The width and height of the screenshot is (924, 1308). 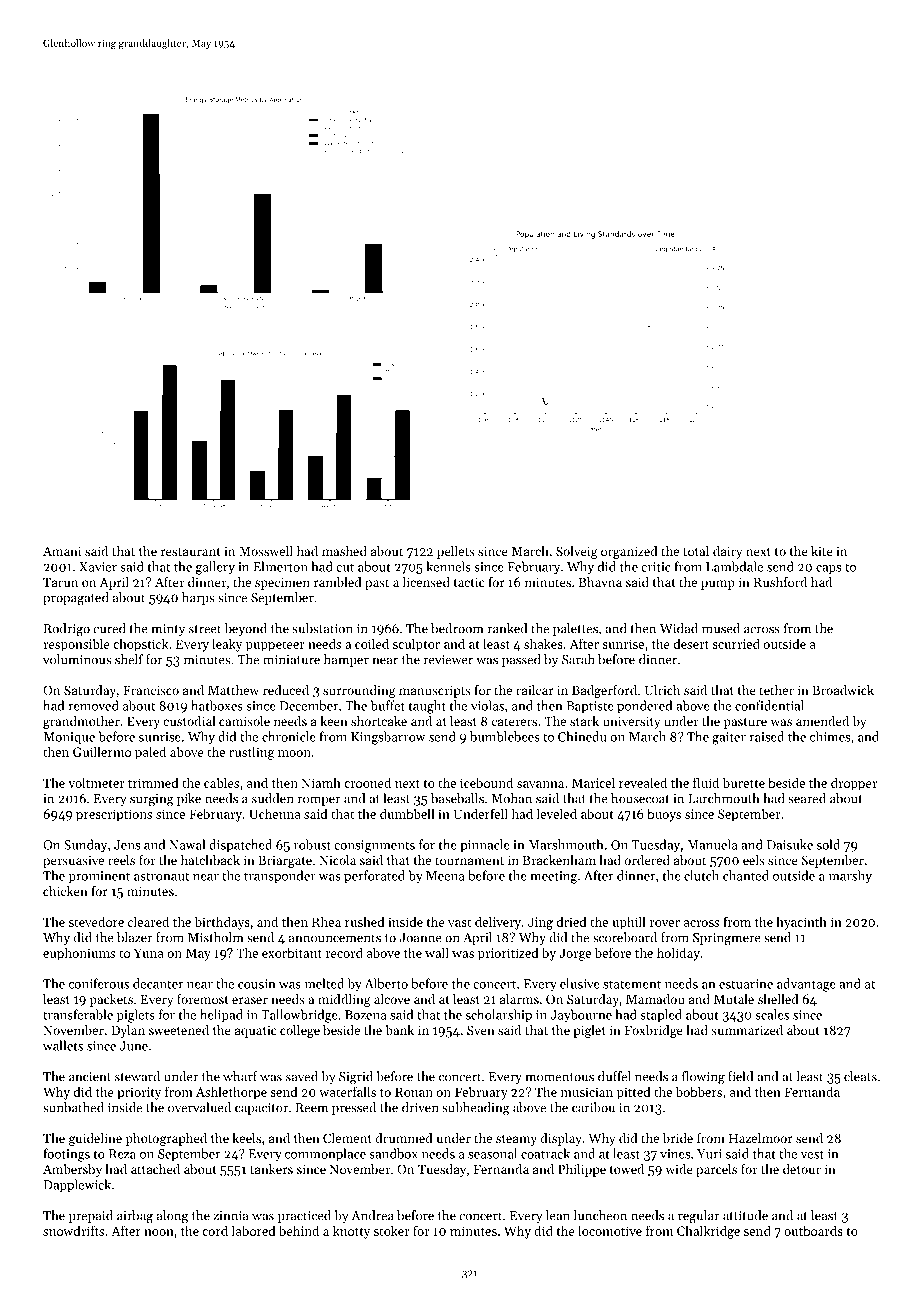 I want to click on Solveig, so click(x=577, y=552).
